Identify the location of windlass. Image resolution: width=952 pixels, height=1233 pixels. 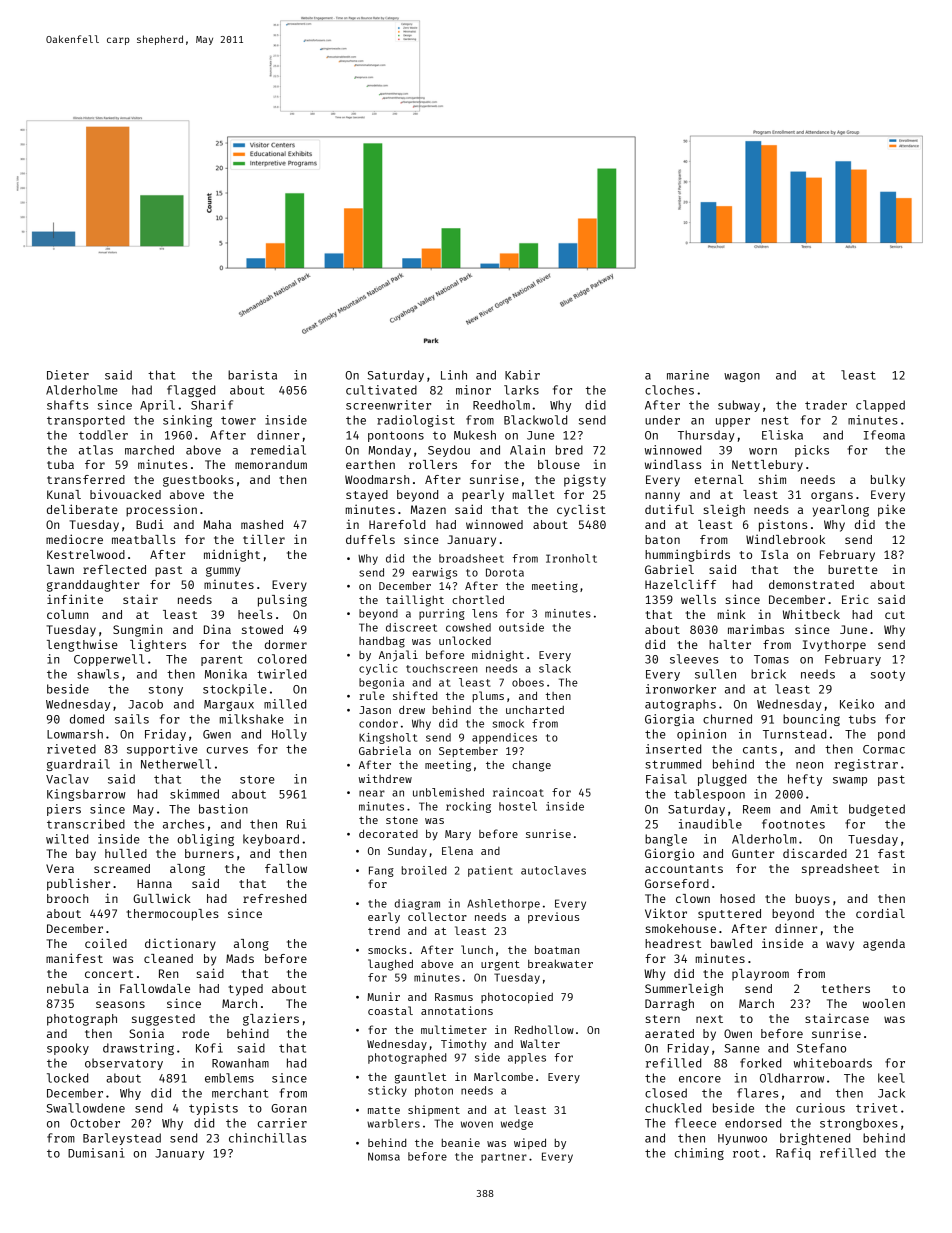
(673, 464).
